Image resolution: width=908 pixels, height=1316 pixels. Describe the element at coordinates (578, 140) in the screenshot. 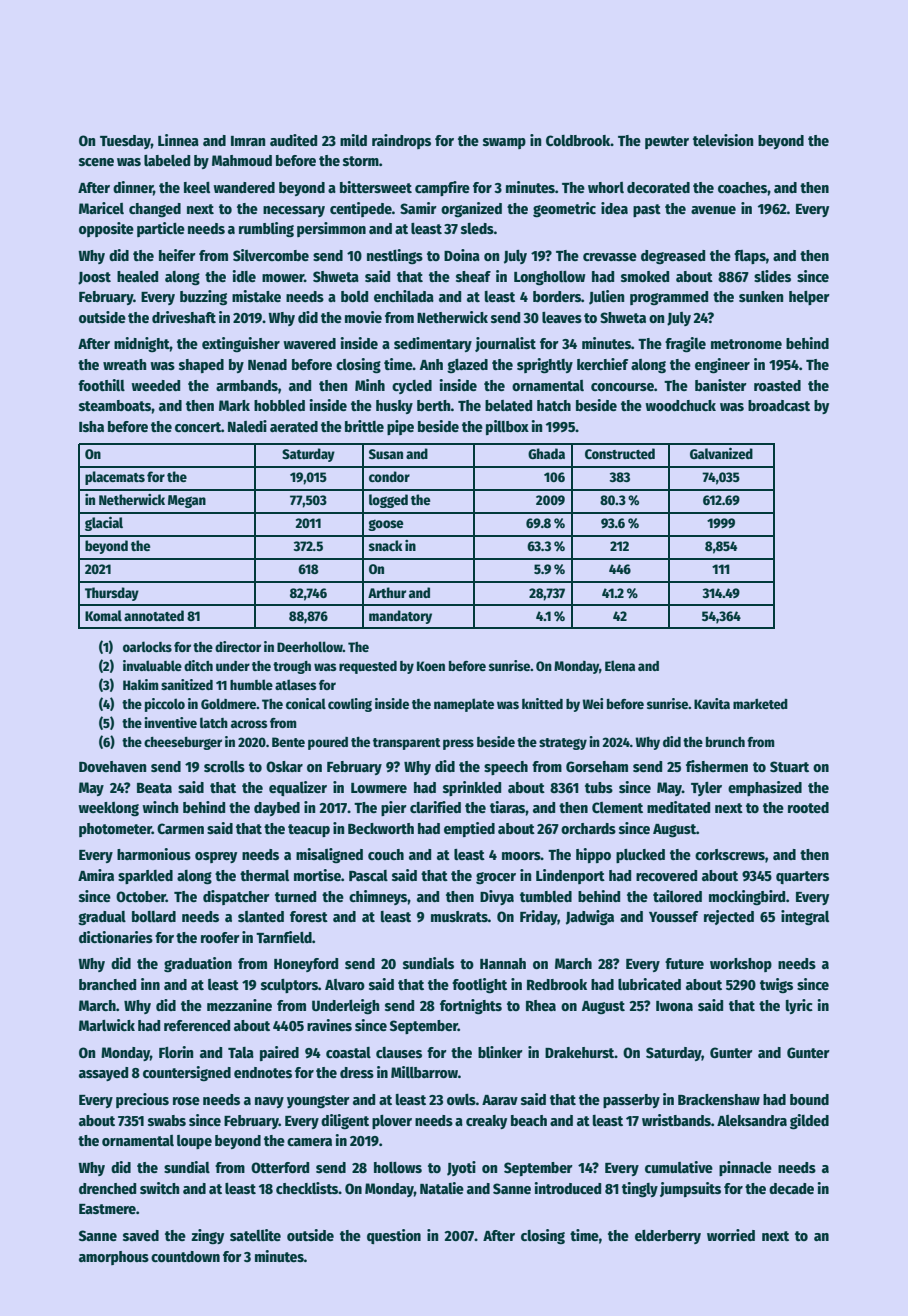

I see `Coldbrook` at that location.
